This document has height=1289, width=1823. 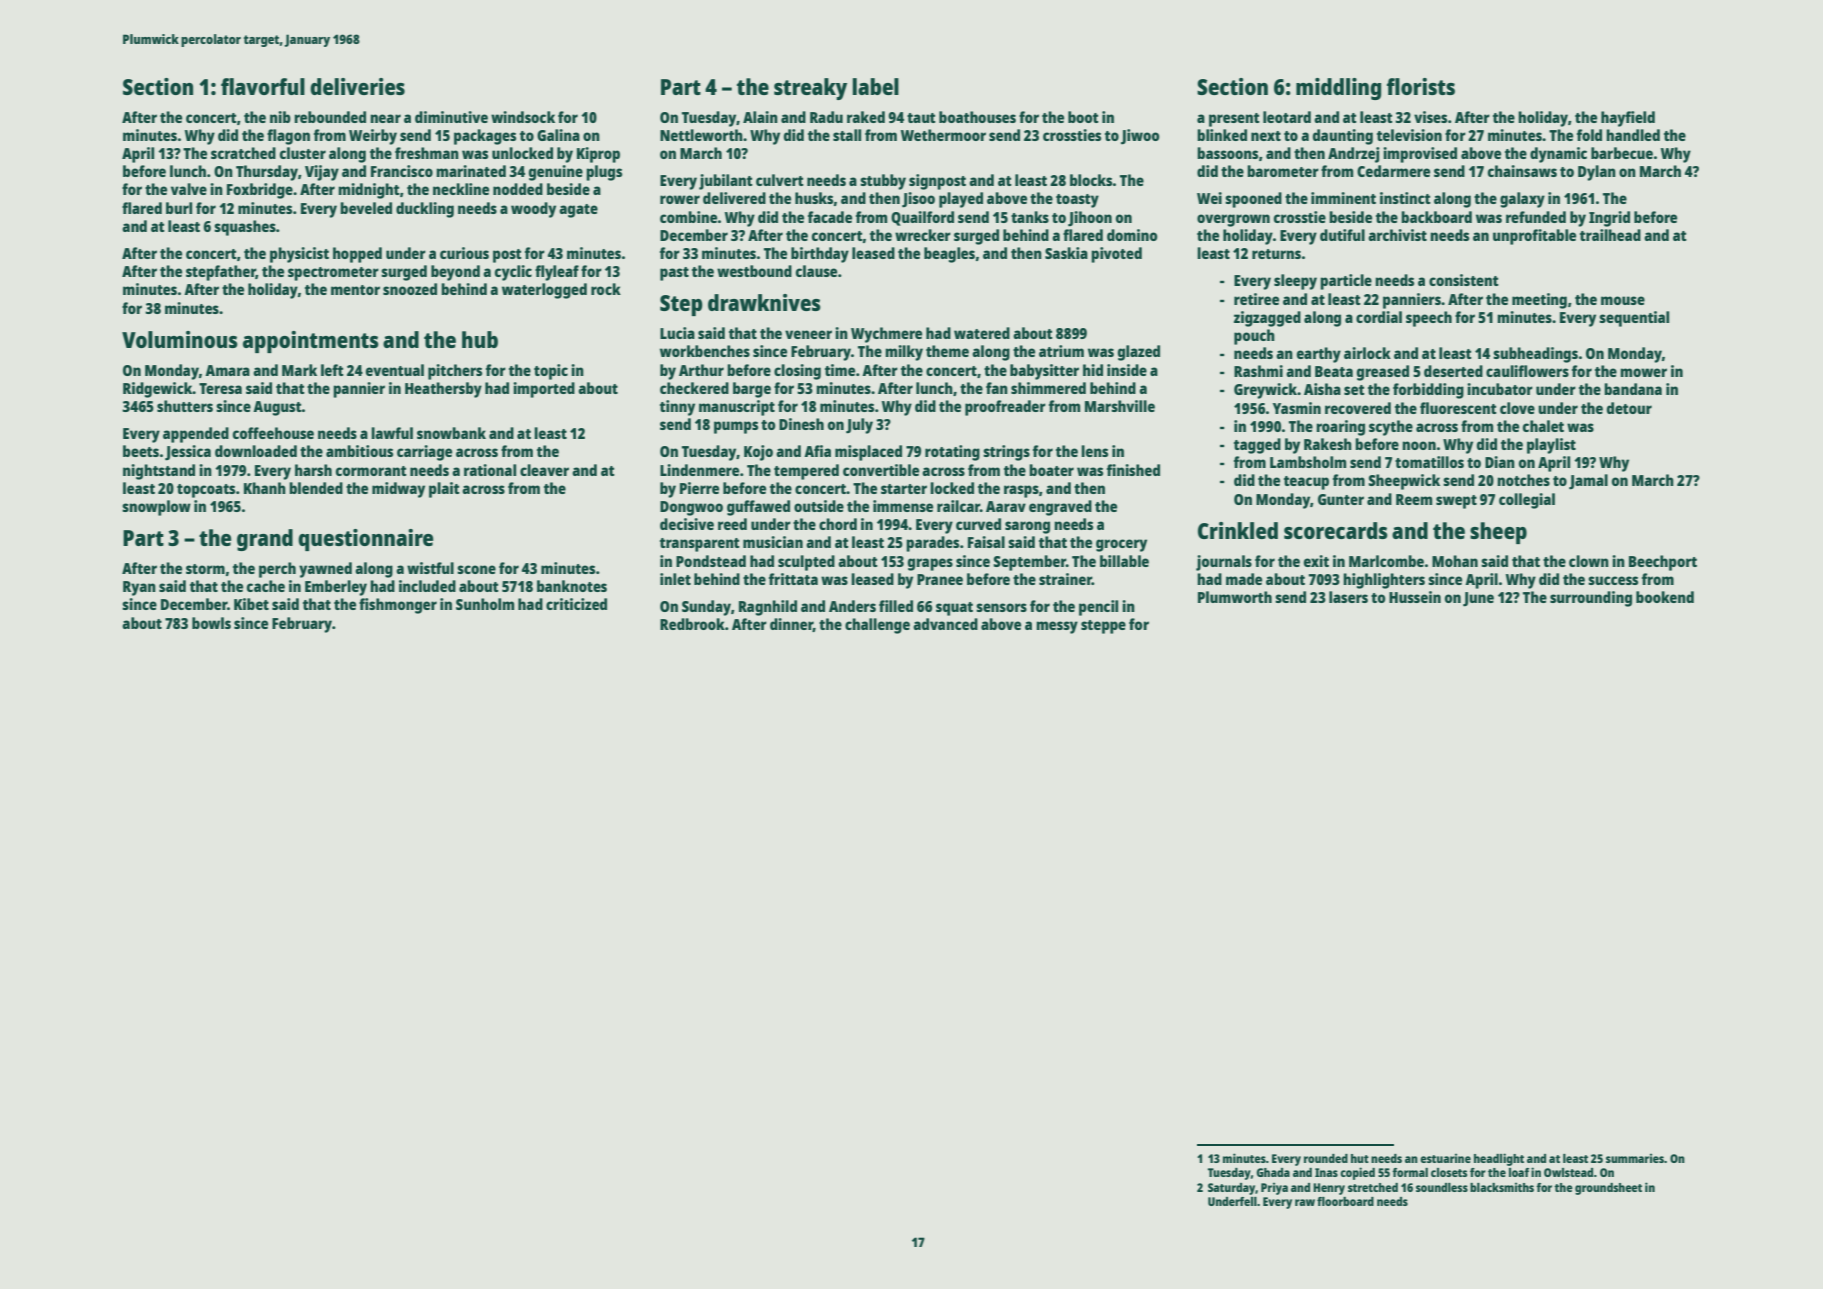 I want to click on windsock, so click(x=523, y=117).
